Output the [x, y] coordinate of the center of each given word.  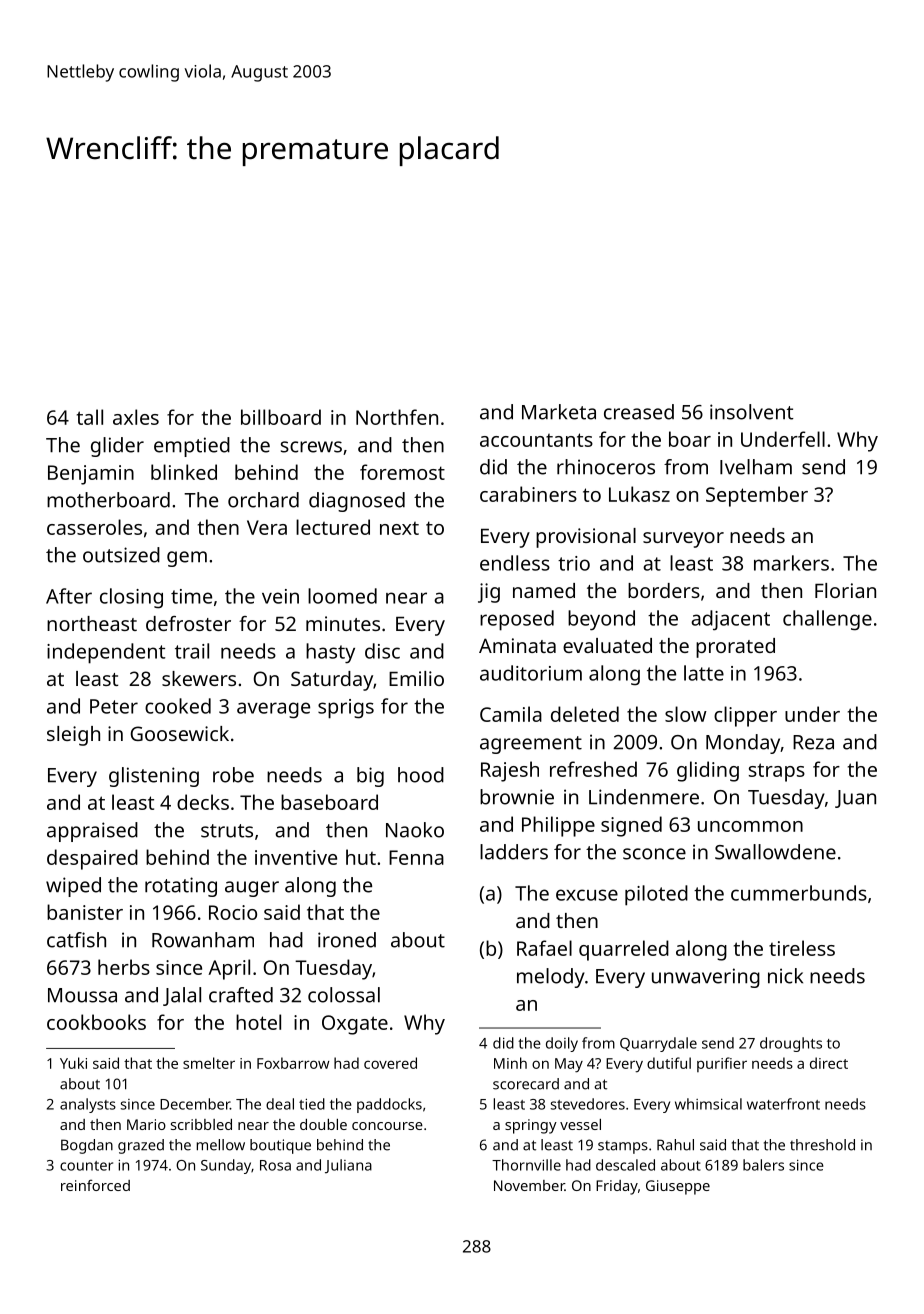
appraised [92, 832]
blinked [184, 472]
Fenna [416, 857]
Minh [510, 1063]
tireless [802, 948]
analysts [88, 1105]
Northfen [397, 417]
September [757, 496]
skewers [199, 678]
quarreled [624, 950]
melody [551, 978]
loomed [342, 596]
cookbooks [96, 1022]
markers [791, 563]
